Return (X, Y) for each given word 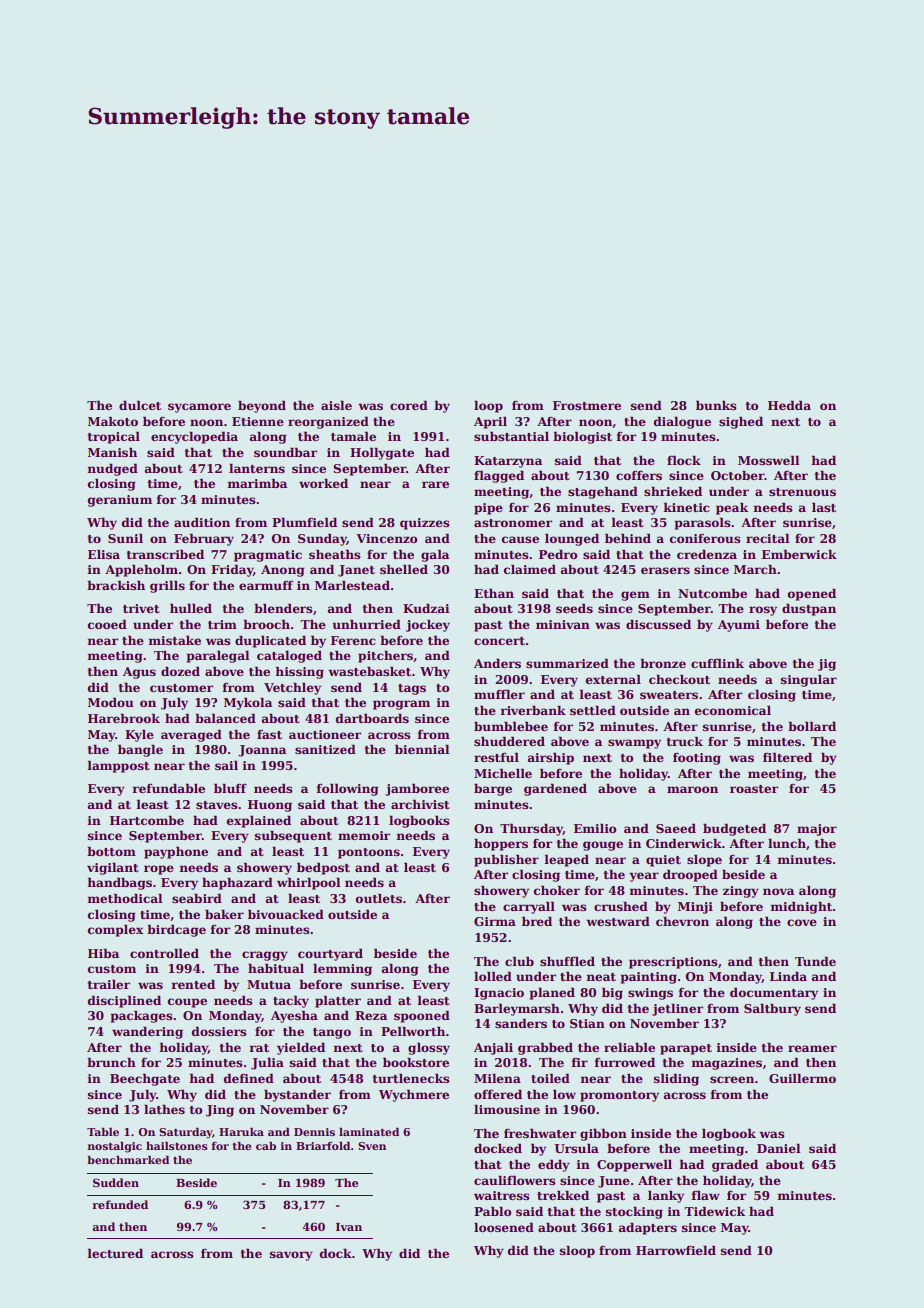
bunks (716, 405)
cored (409, 405)
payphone (176, 852)
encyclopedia (194, 437)
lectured (115, 1253)
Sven (372, 1146)
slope (704, 860)
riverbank (533, 710)
